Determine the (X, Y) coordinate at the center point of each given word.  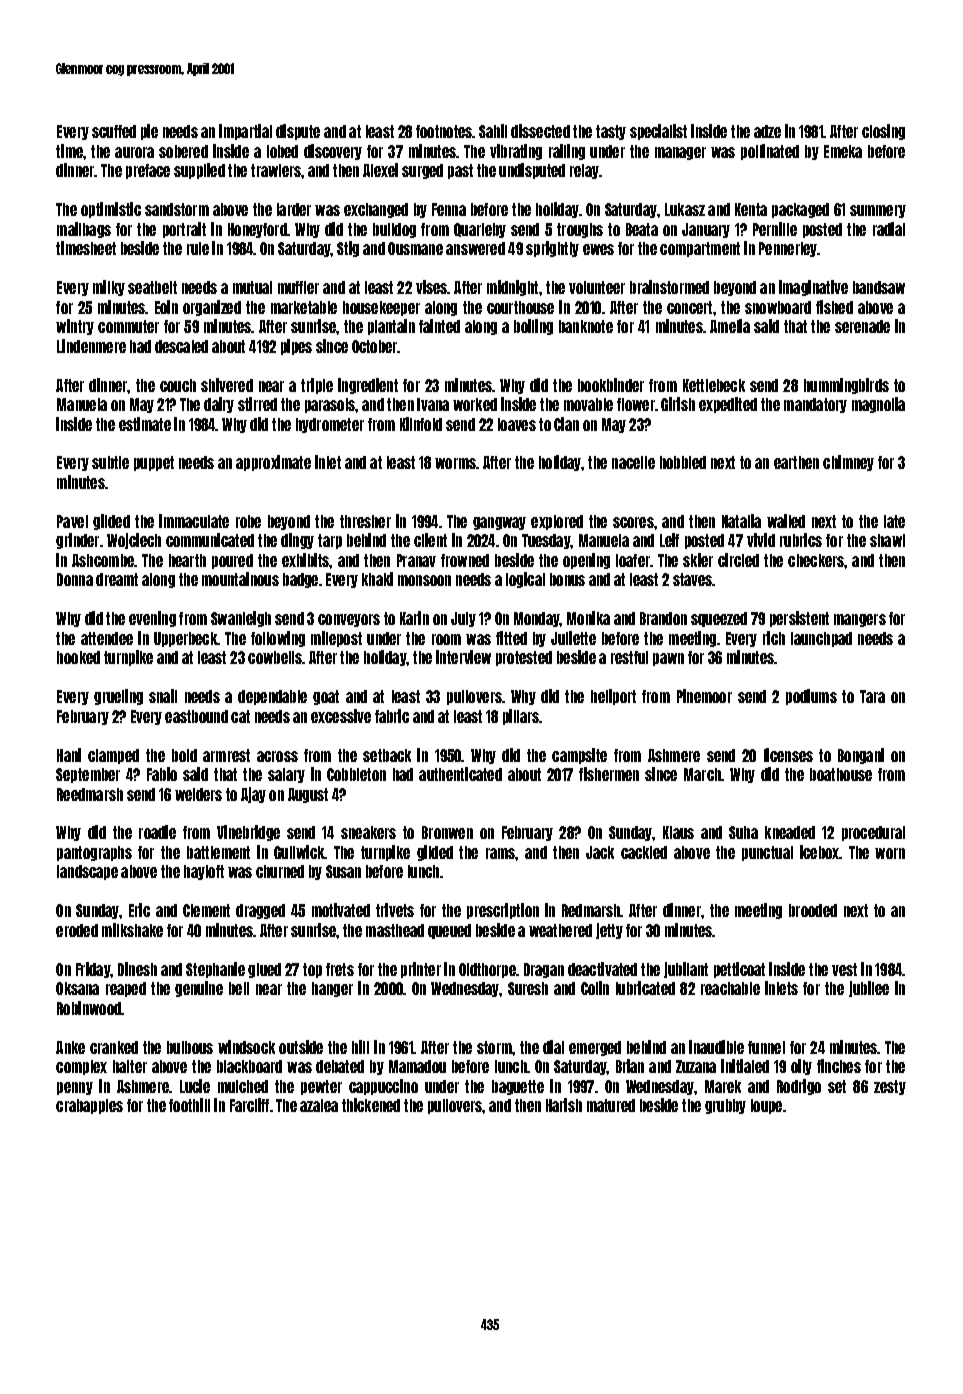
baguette (518, 1087)
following (278, 639)
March (703, 774)
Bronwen (447, 832)
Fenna (449, 209)
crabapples (89, 1106)
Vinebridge (248, 833)
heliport (613, 697)
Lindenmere (91, 346)
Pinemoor (704, 696)
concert (689, 307)
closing (883, 132)
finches (839, 1066)
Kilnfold (421, 424)
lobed (282, 151)
